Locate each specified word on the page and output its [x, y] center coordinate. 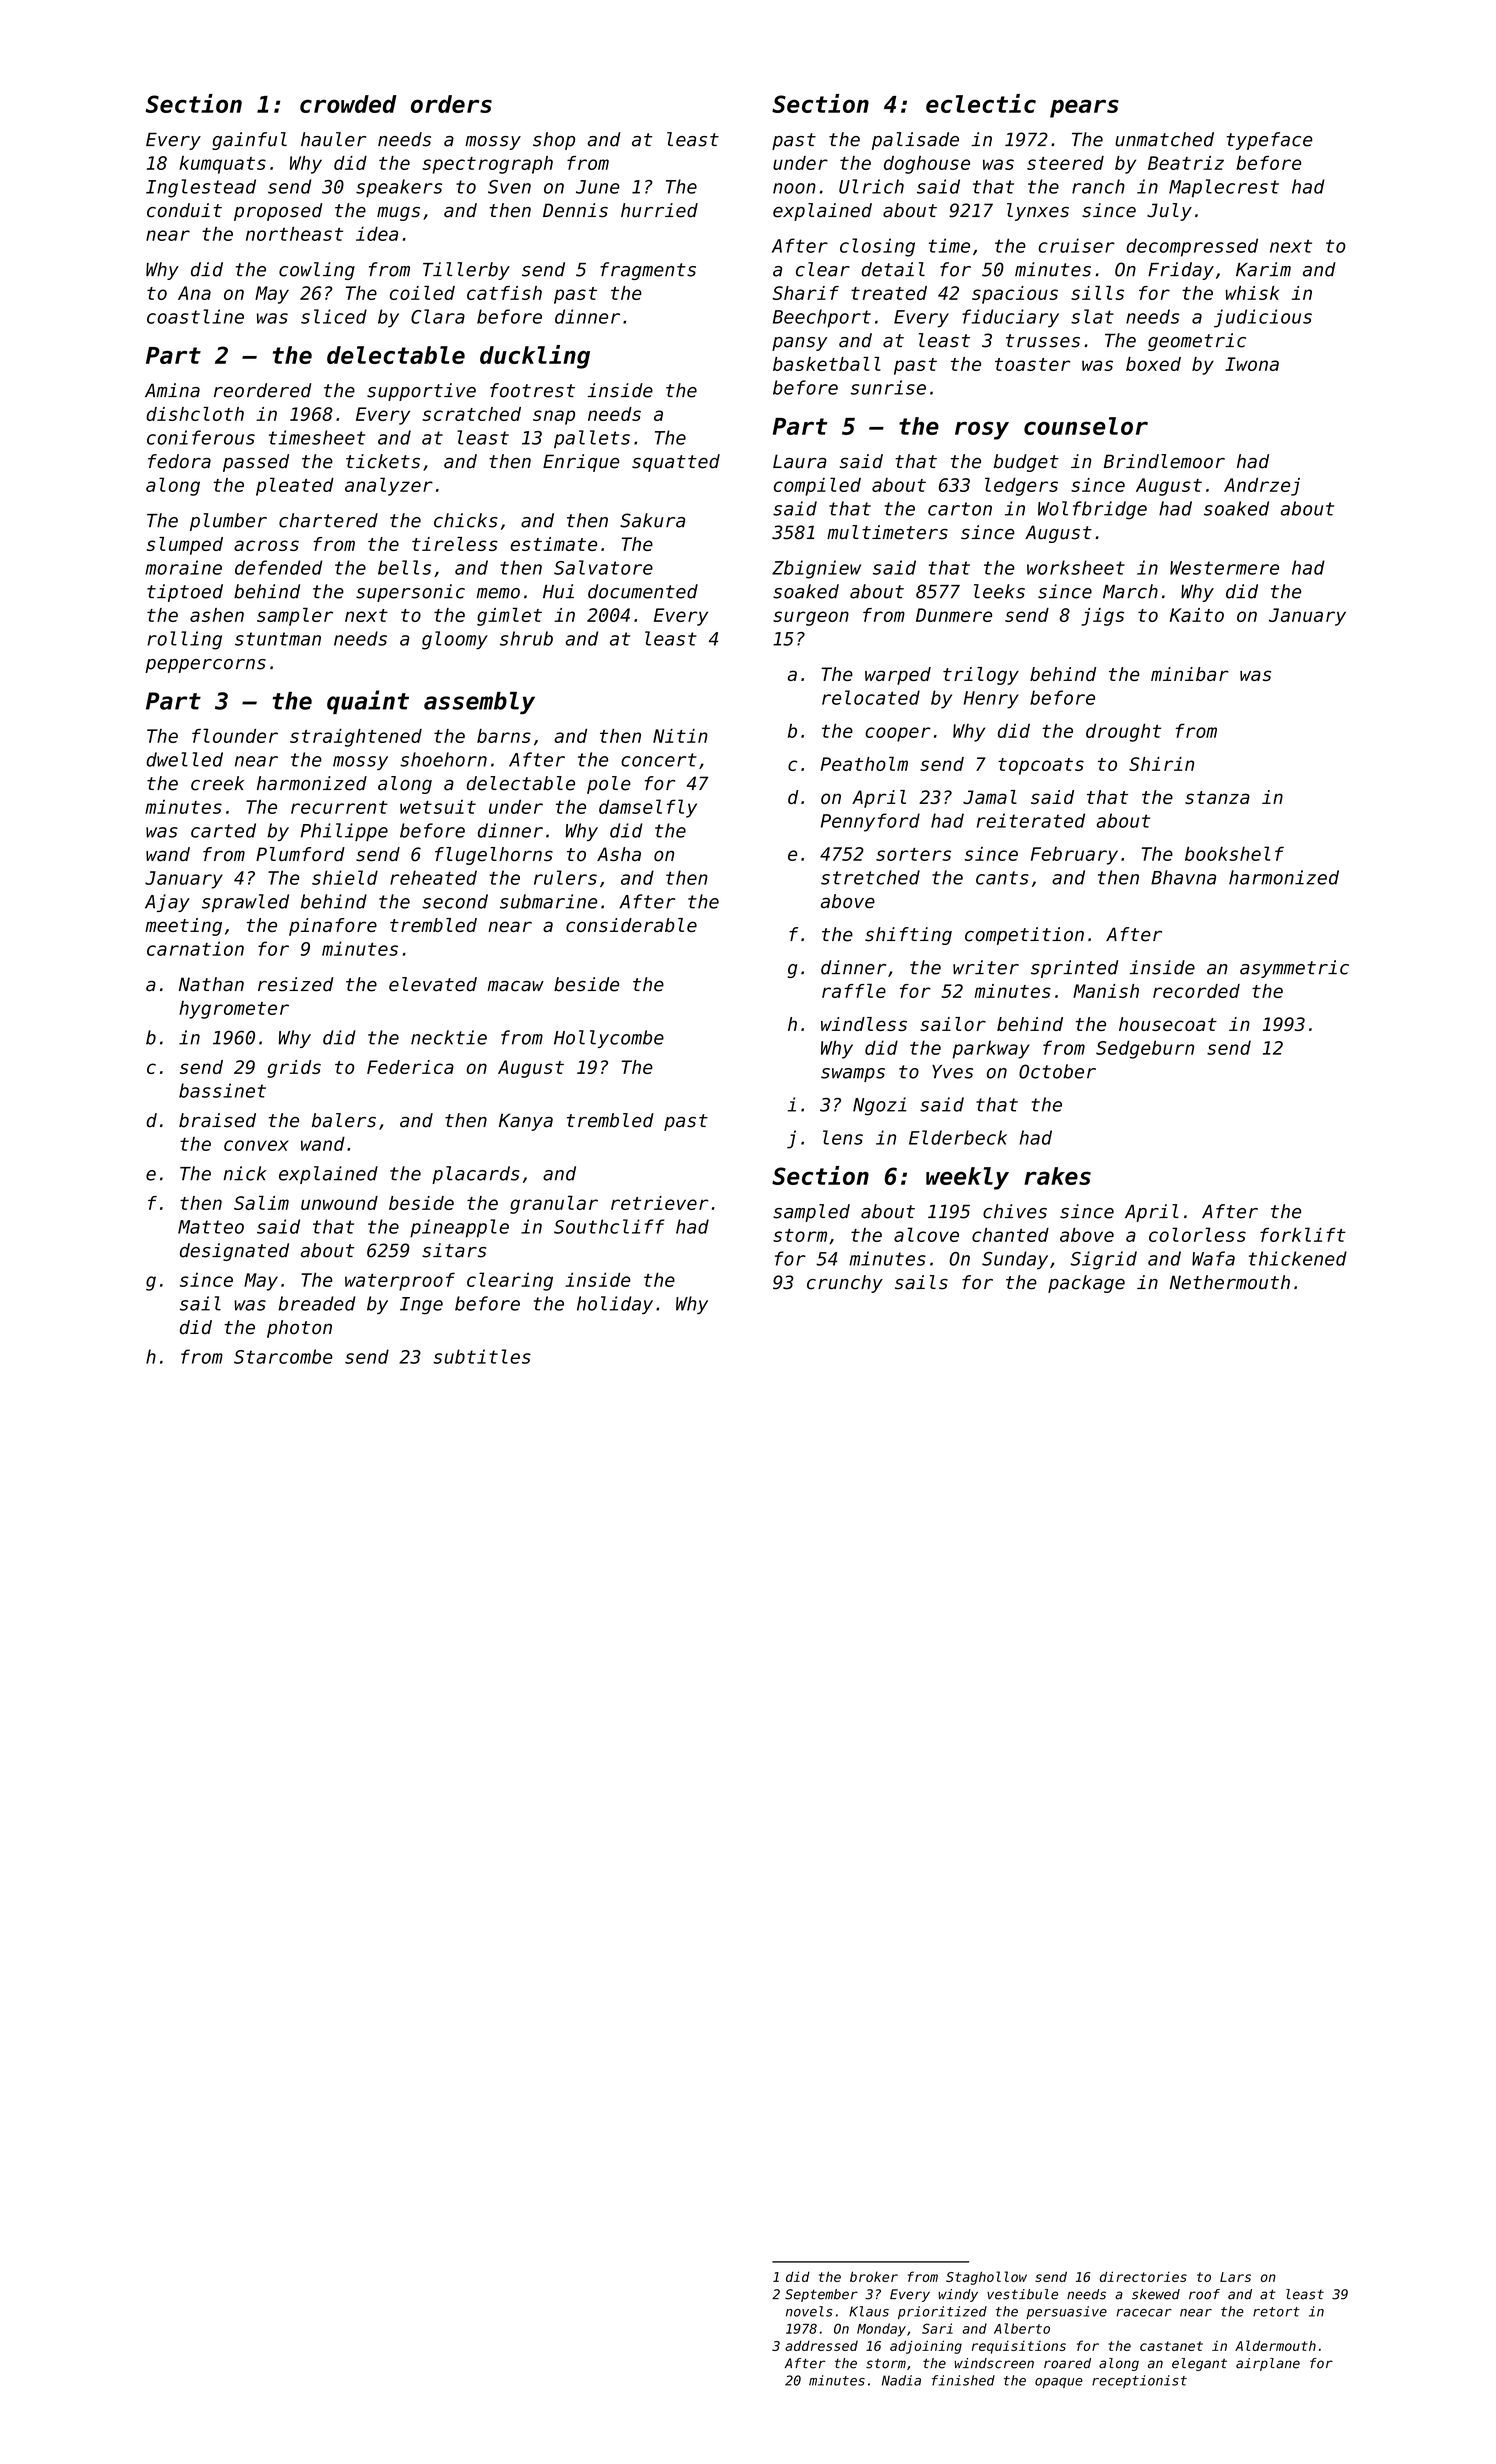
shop [554, 141]
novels [809, 2311]
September [821, 2295]
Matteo [211, 1227]
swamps [853, 1075]
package [1086, 1284]
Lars [1235, 2277]
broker [874, 2276]
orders [451, 104]
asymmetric [1294, 969]
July [1169, 212]
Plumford [300, 854]
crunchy [845, 1284]
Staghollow [986, 2278]
